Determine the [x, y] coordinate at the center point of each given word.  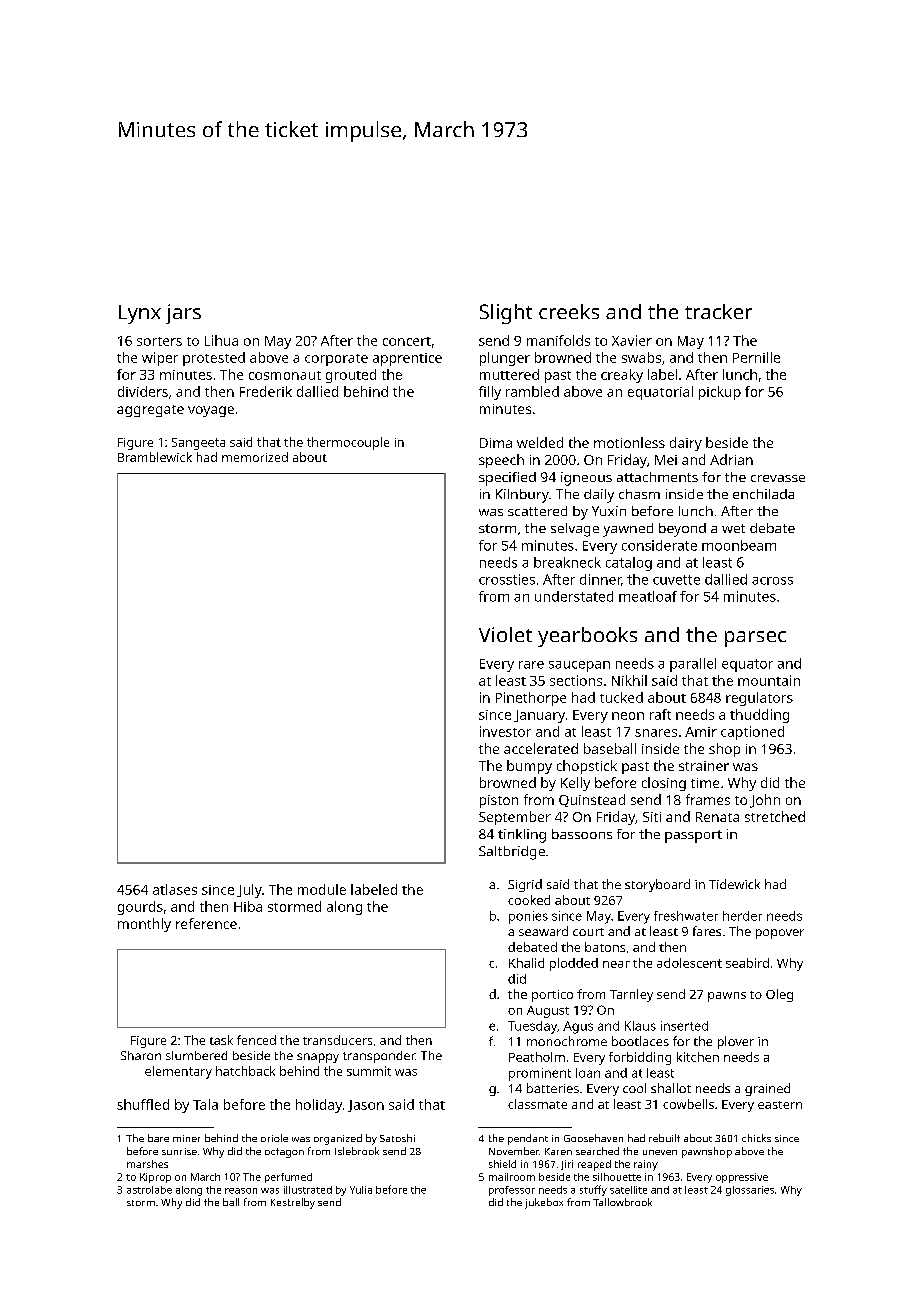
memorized [255, 457]
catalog [629, 564]
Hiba [248, 906]
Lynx [140, 314]
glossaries [750, 1191]
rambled [532, 391]
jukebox [544, 1203]
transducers [337, 1040]
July [249, 891]
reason [241, 1191]
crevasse [778, 478]
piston [499, 801]
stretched [775, 816]
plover [736, 1042]
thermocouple [348, 443]
